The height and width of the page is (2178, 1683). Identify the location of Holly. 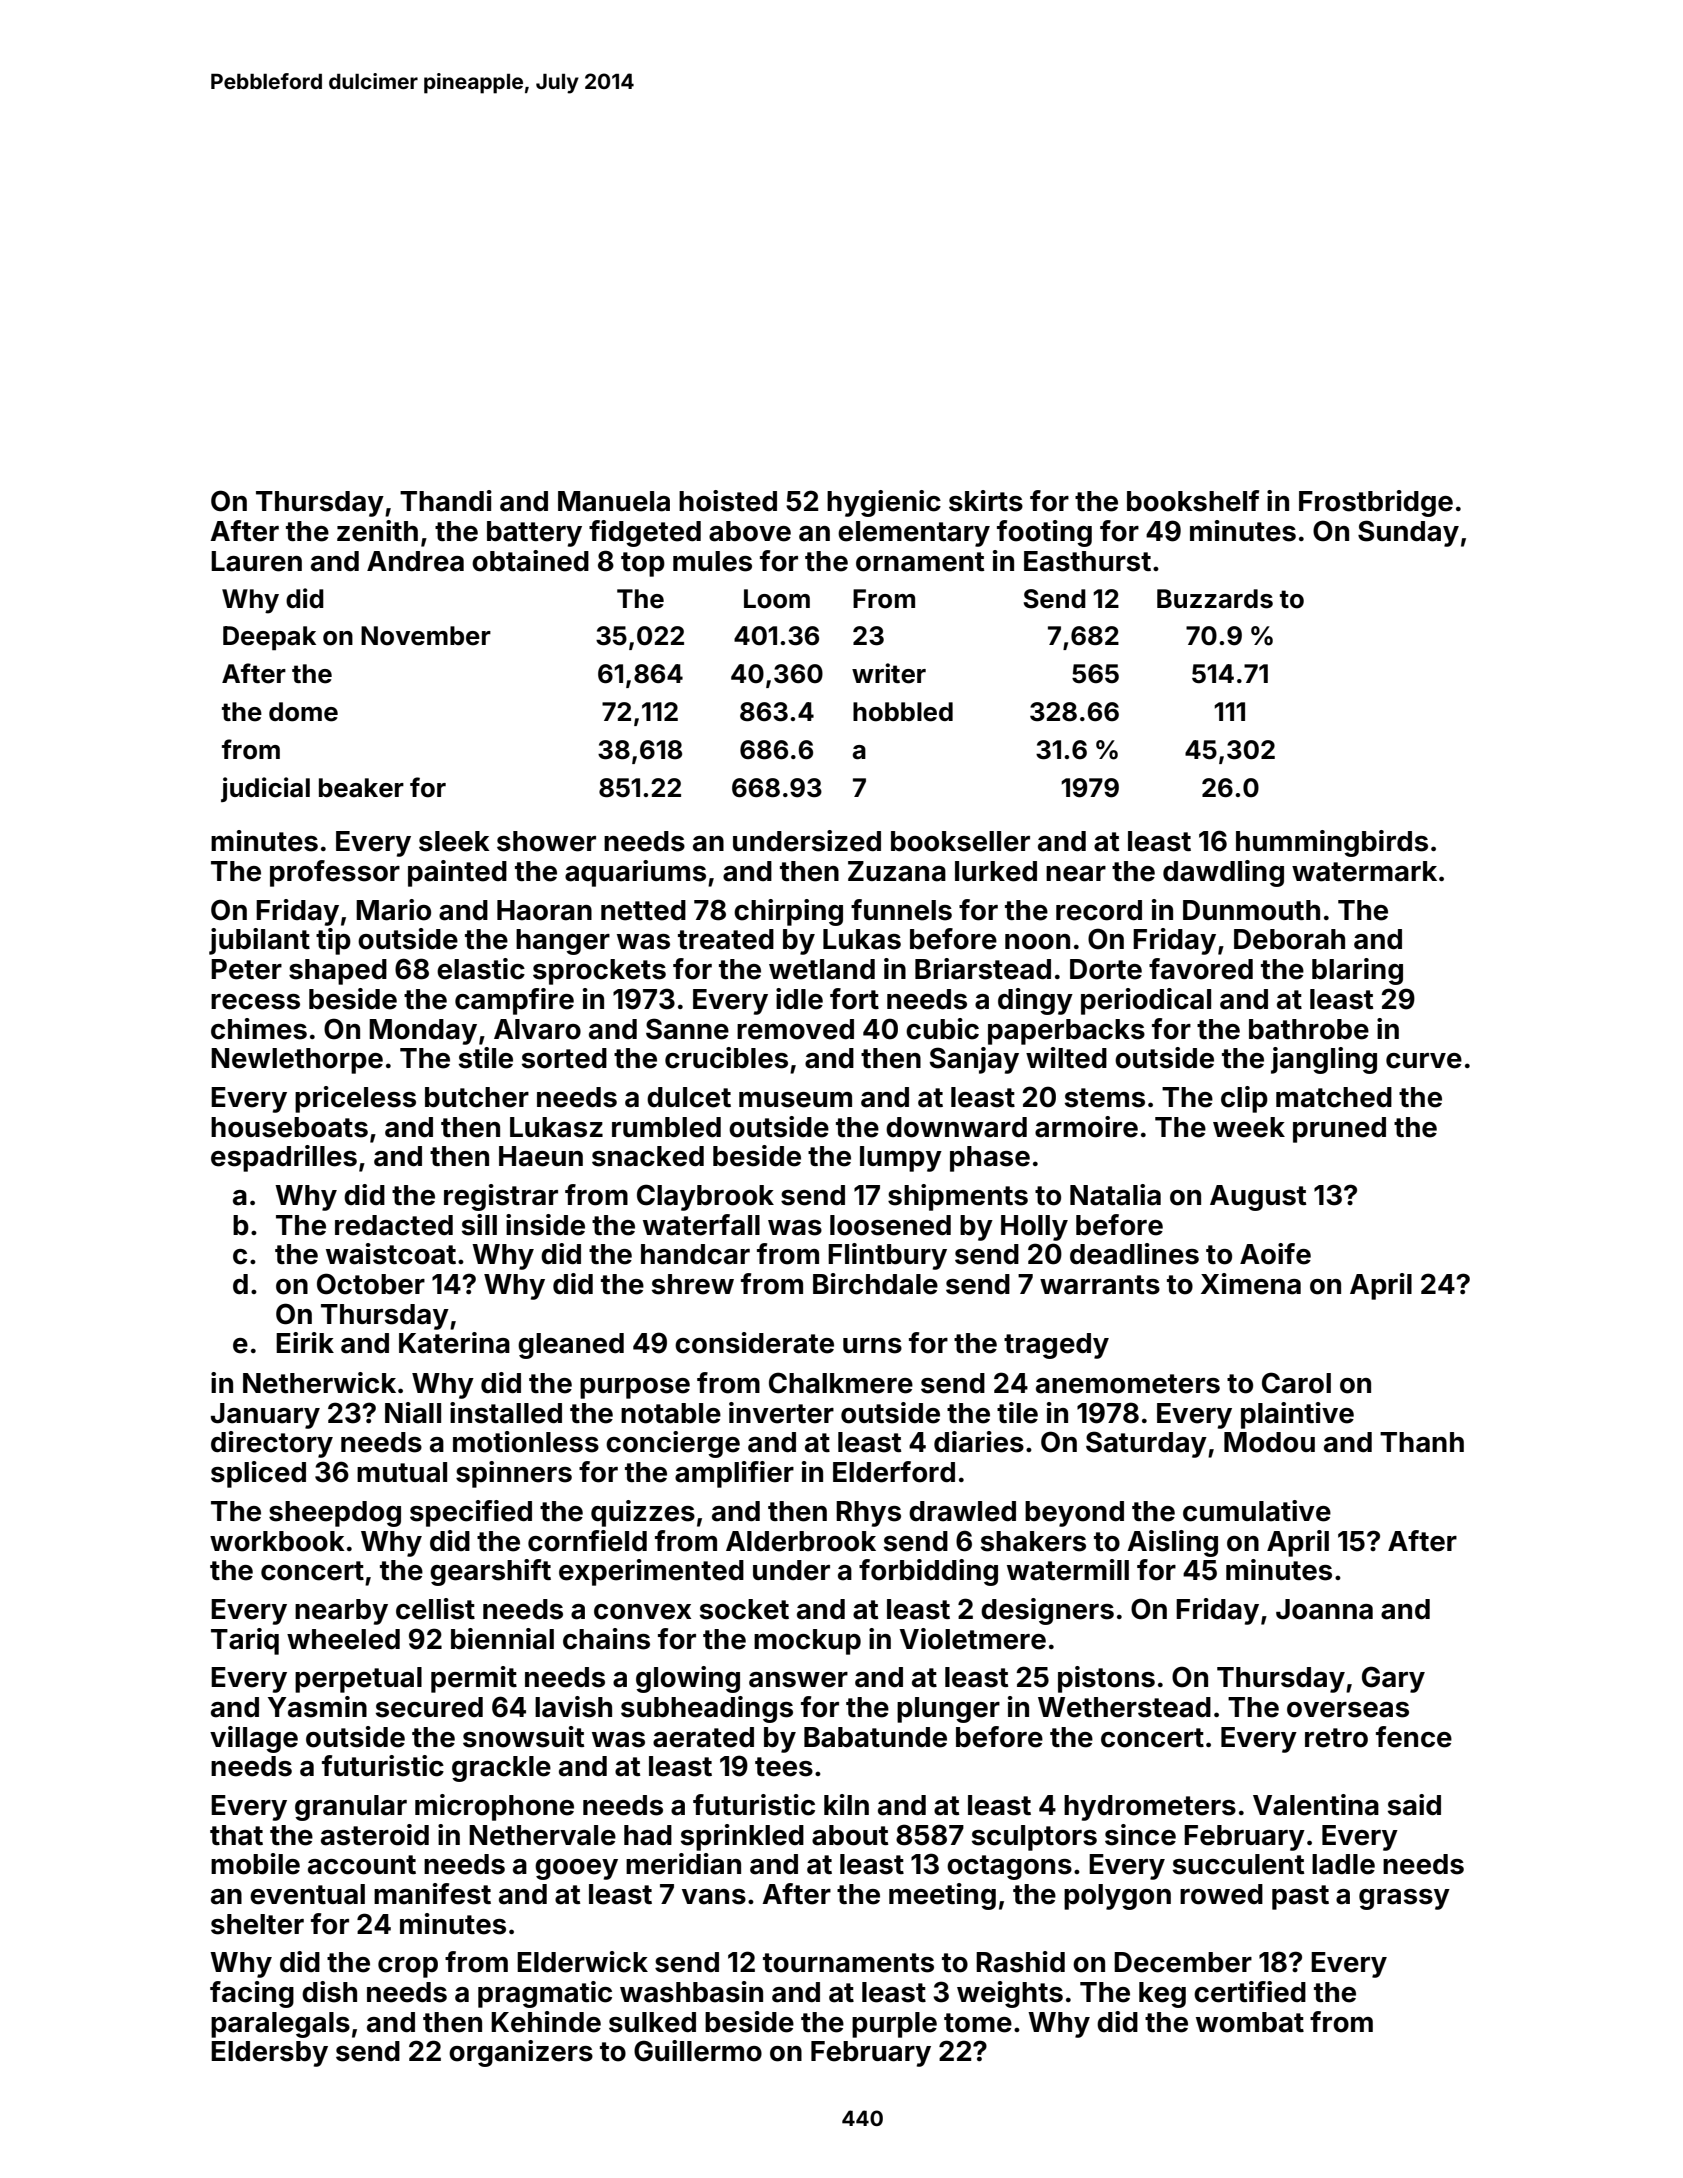
(1034, 1228).
